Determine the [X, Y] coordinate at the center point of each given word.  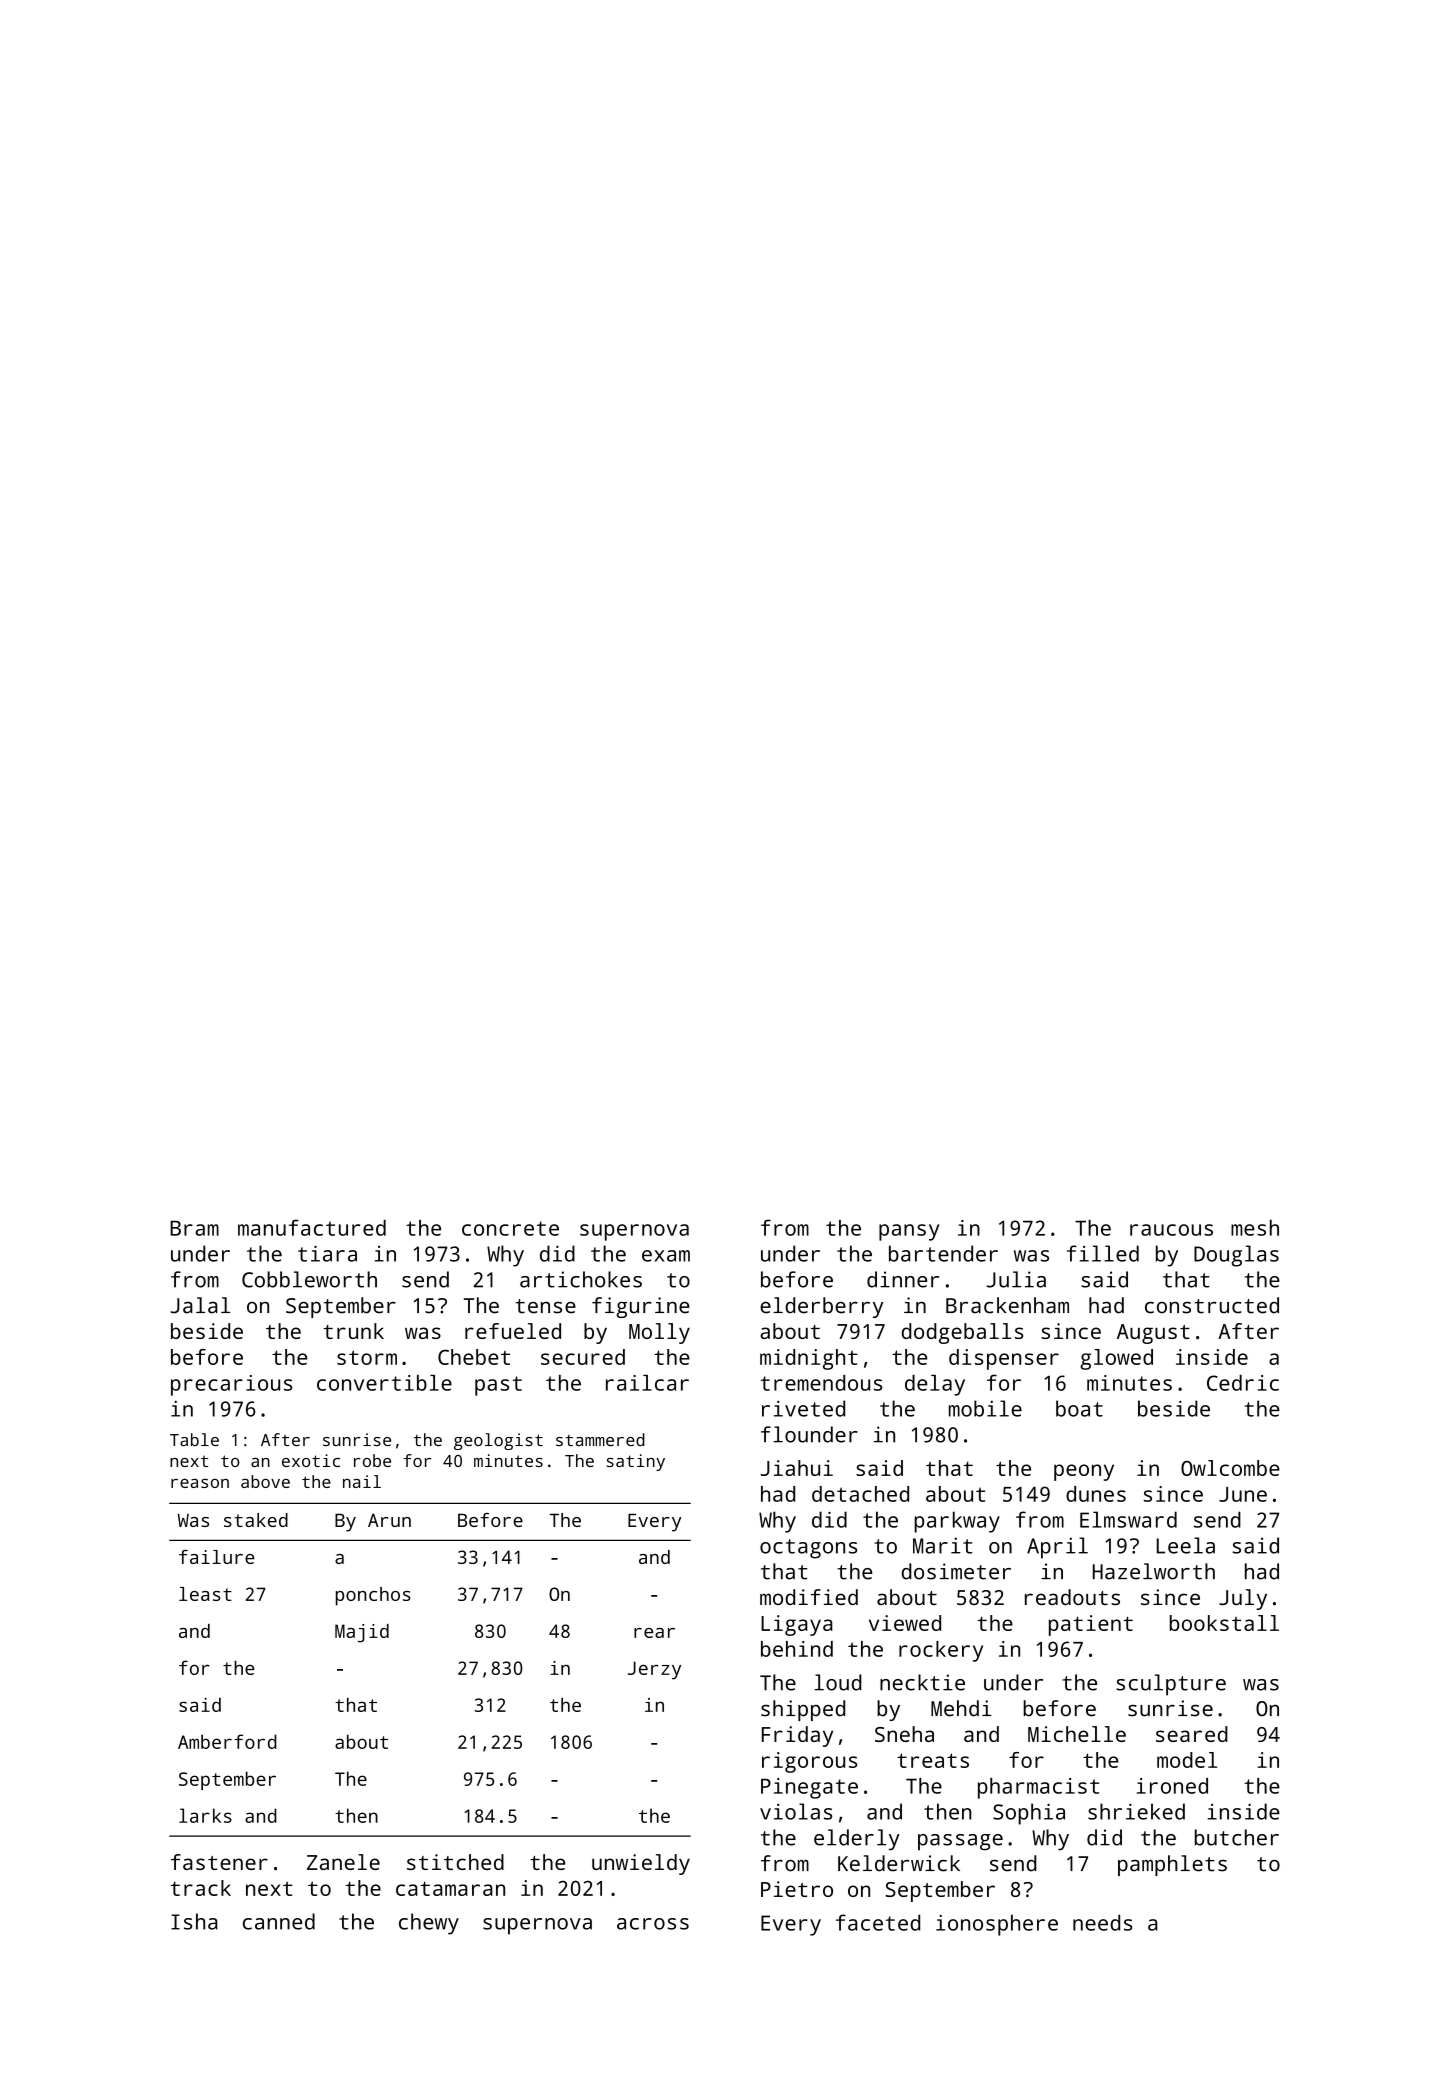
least [205, 1594]
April [1057, 1548]
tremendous [821, 1383]
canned [279, 1921]
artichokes [581, 1279]
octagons [808, 1549]
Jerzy [654, 1670]
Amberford [227, 1741]
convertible [384, 1383]
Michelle [1077, 1734]
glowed [1116, 1359]
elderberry [821, 1307]
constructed [1212, 1305]
